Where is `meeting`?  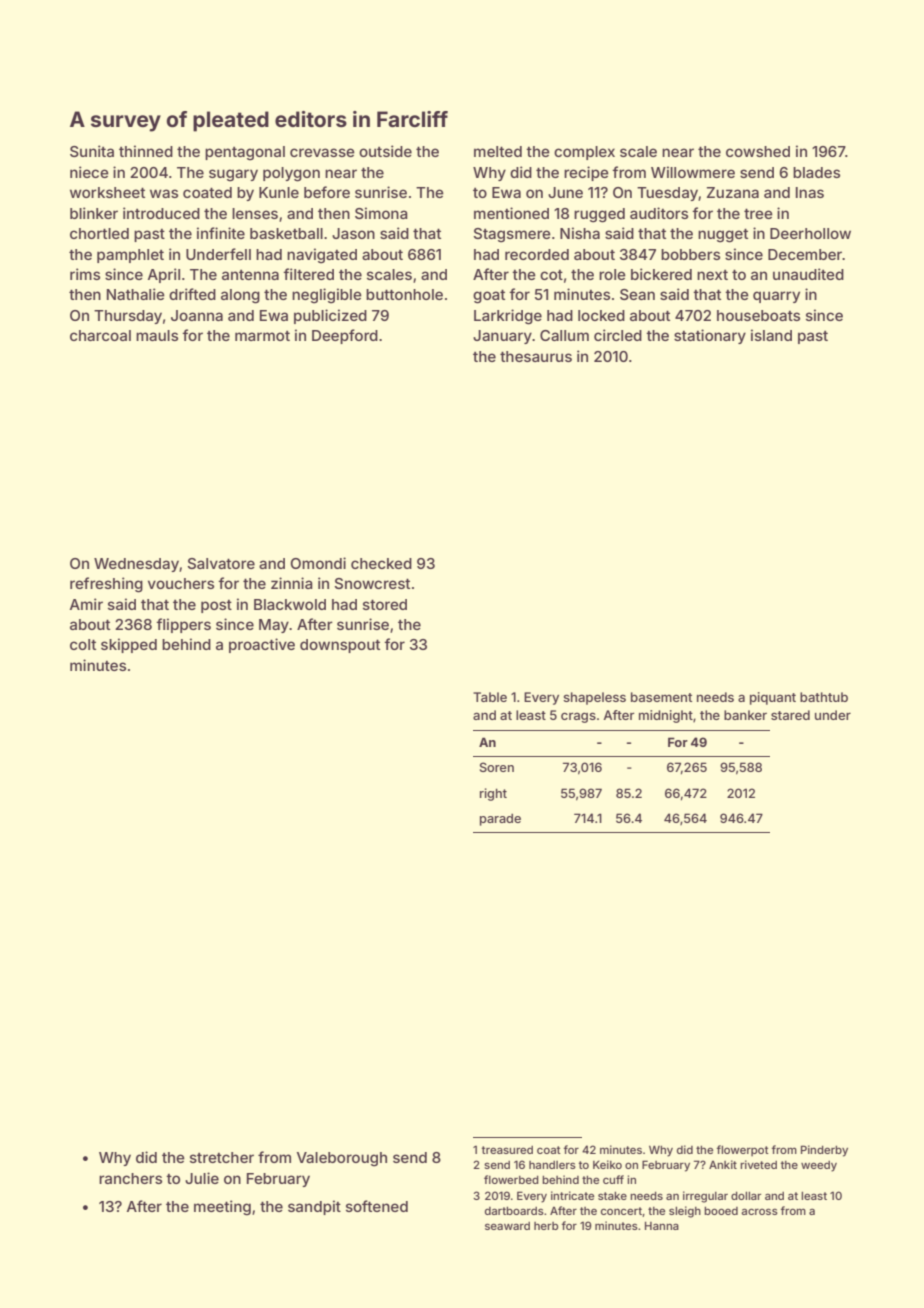
meeting is located at coordinates (222, 1208).
